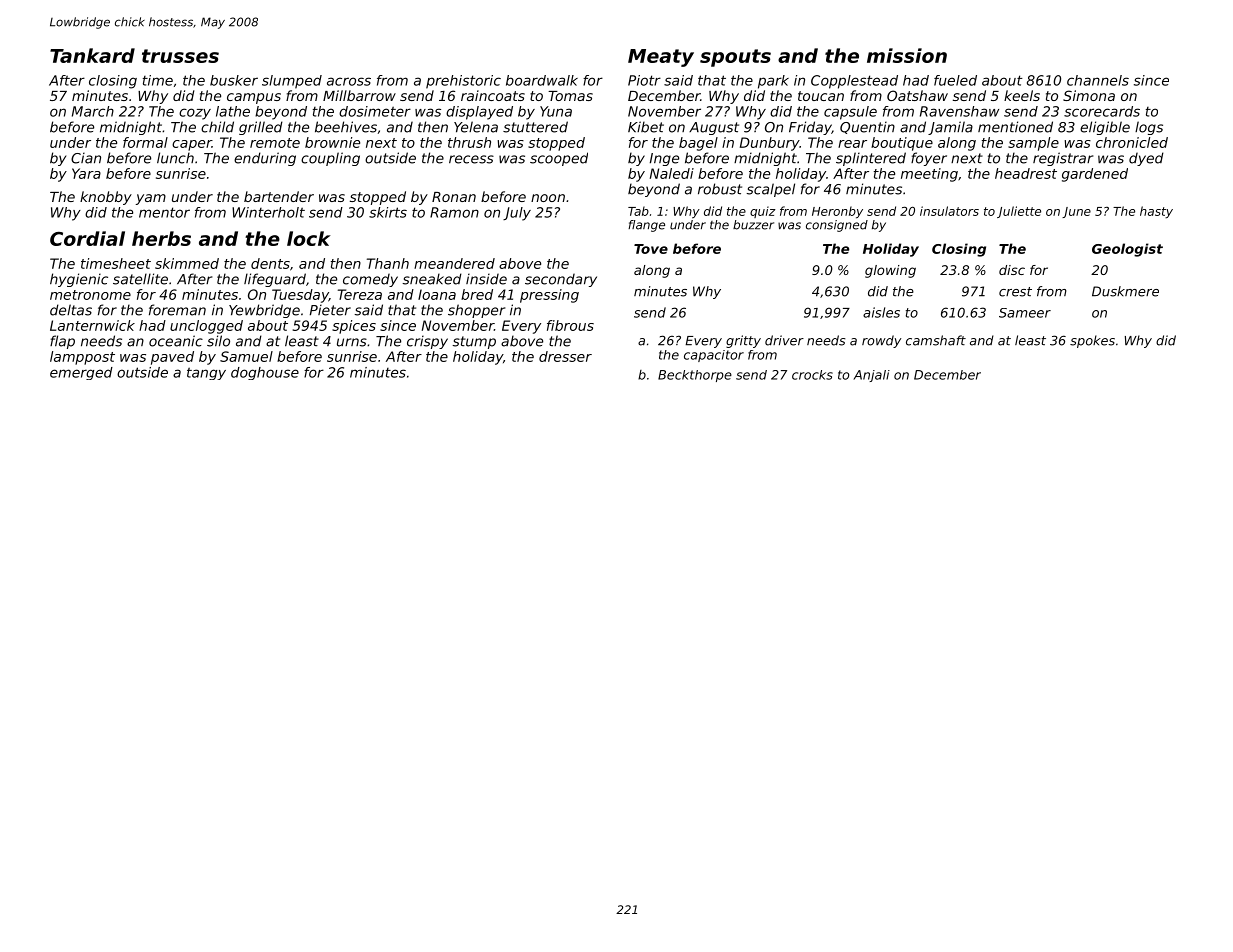 The height and width of the screenshot is (952, 1233). I want to click on logs, so click(1149, 128).
